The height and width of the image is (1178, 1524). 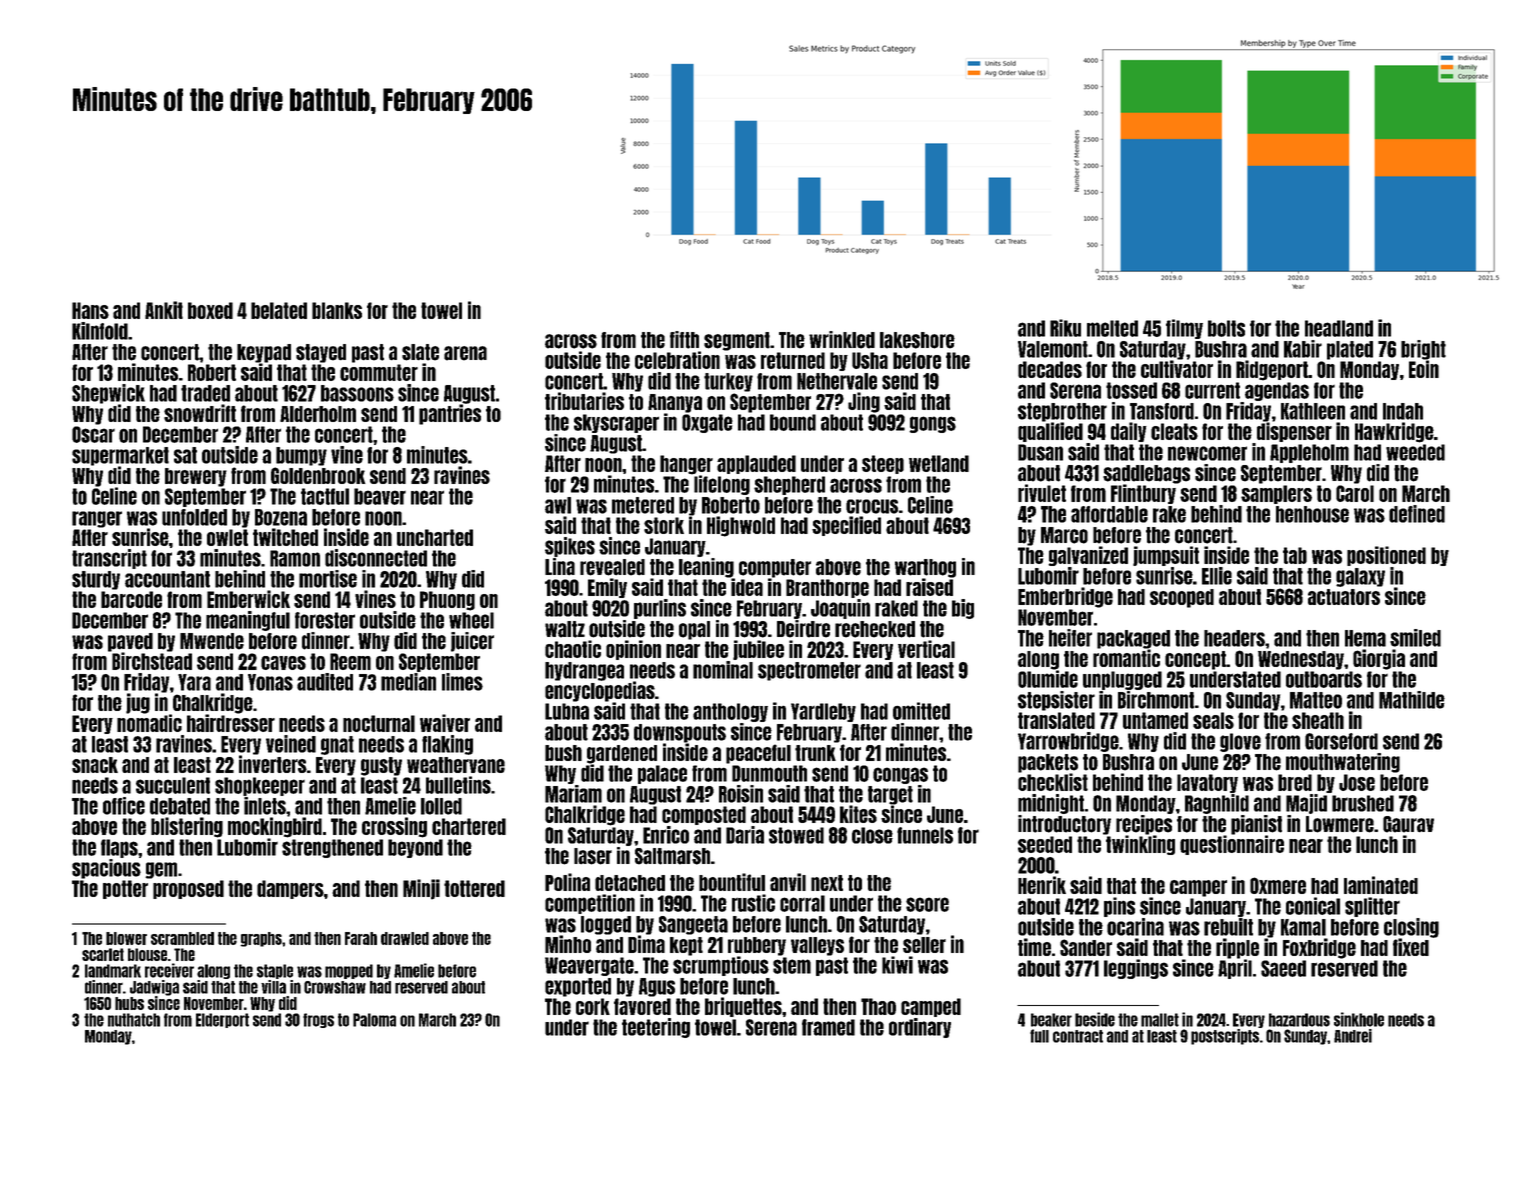 I want to click on office, so click(x=124, y=806).
